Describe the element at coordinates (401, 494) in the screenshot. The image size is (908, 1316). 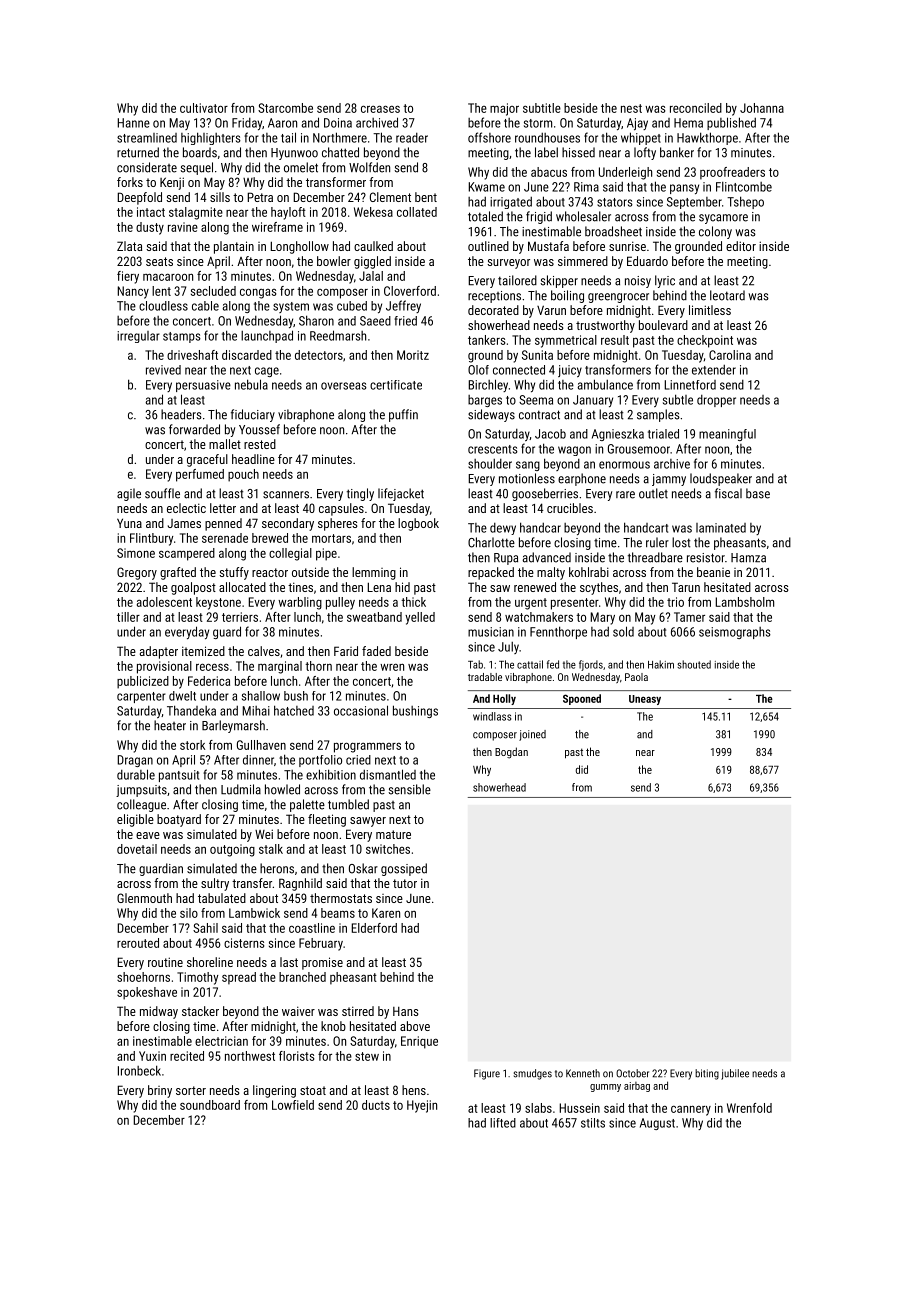
I see `lifejacket` at that location.
